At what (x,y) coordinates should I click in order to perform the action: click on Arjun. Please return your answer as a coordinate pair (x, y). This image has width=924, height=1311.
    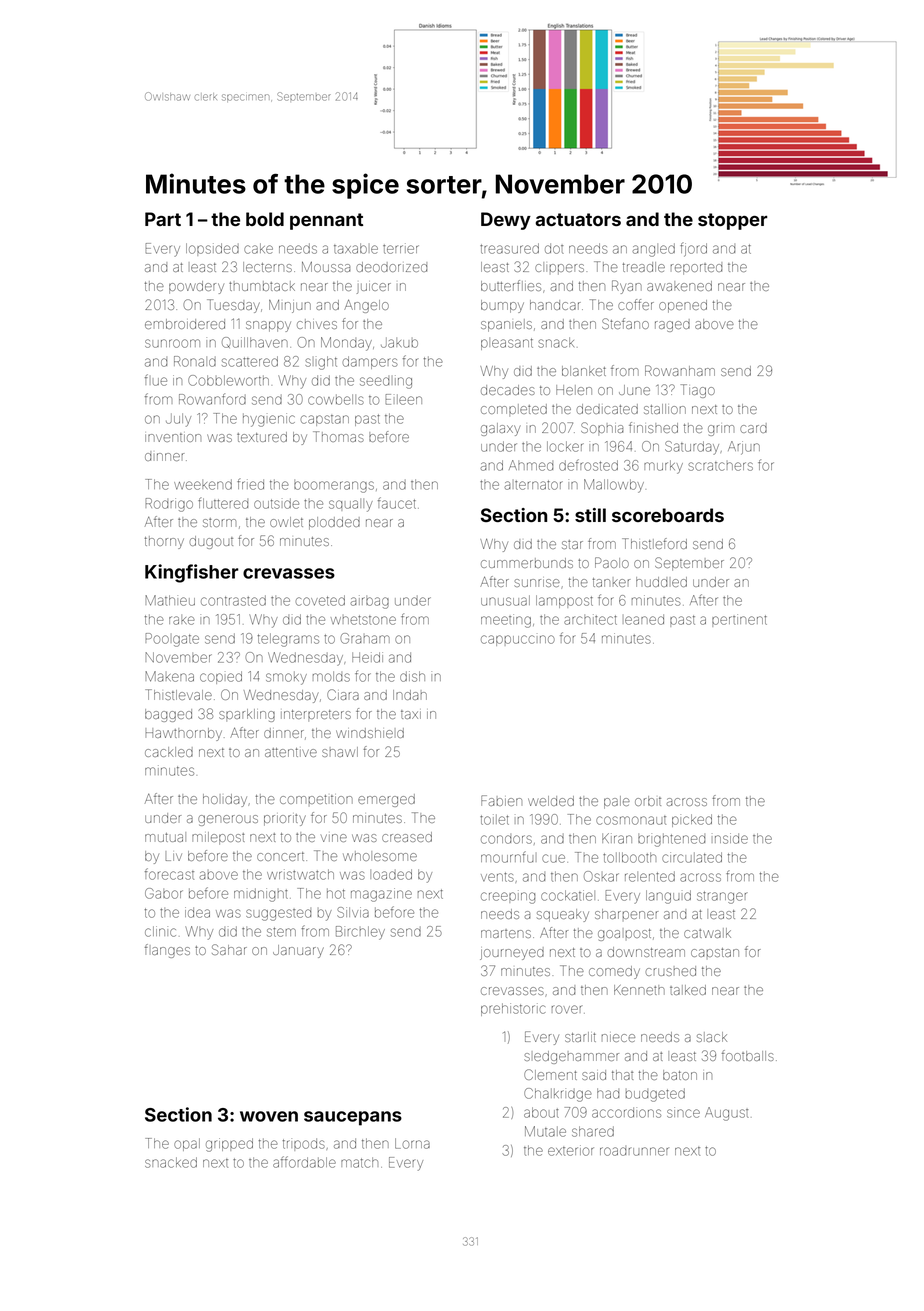
    Looking at the image, I should click on (744, 448).
